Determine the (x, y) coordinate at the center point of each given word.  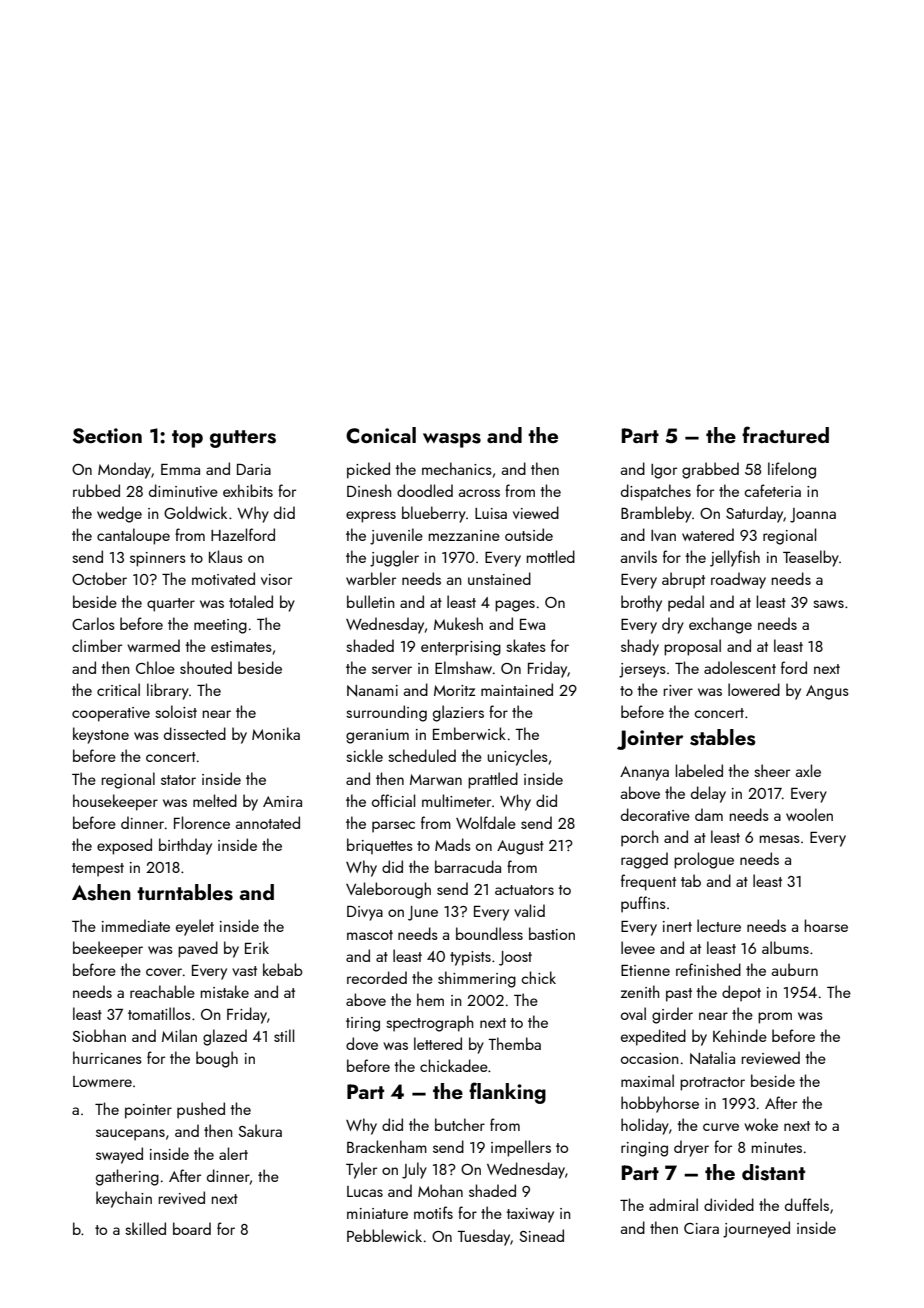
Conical (381, 435)
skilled (145, 1228)
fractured (785, 434)
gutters (243, 439)
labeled (699, 770)
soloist (176, 711)
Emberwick (469, 733)
